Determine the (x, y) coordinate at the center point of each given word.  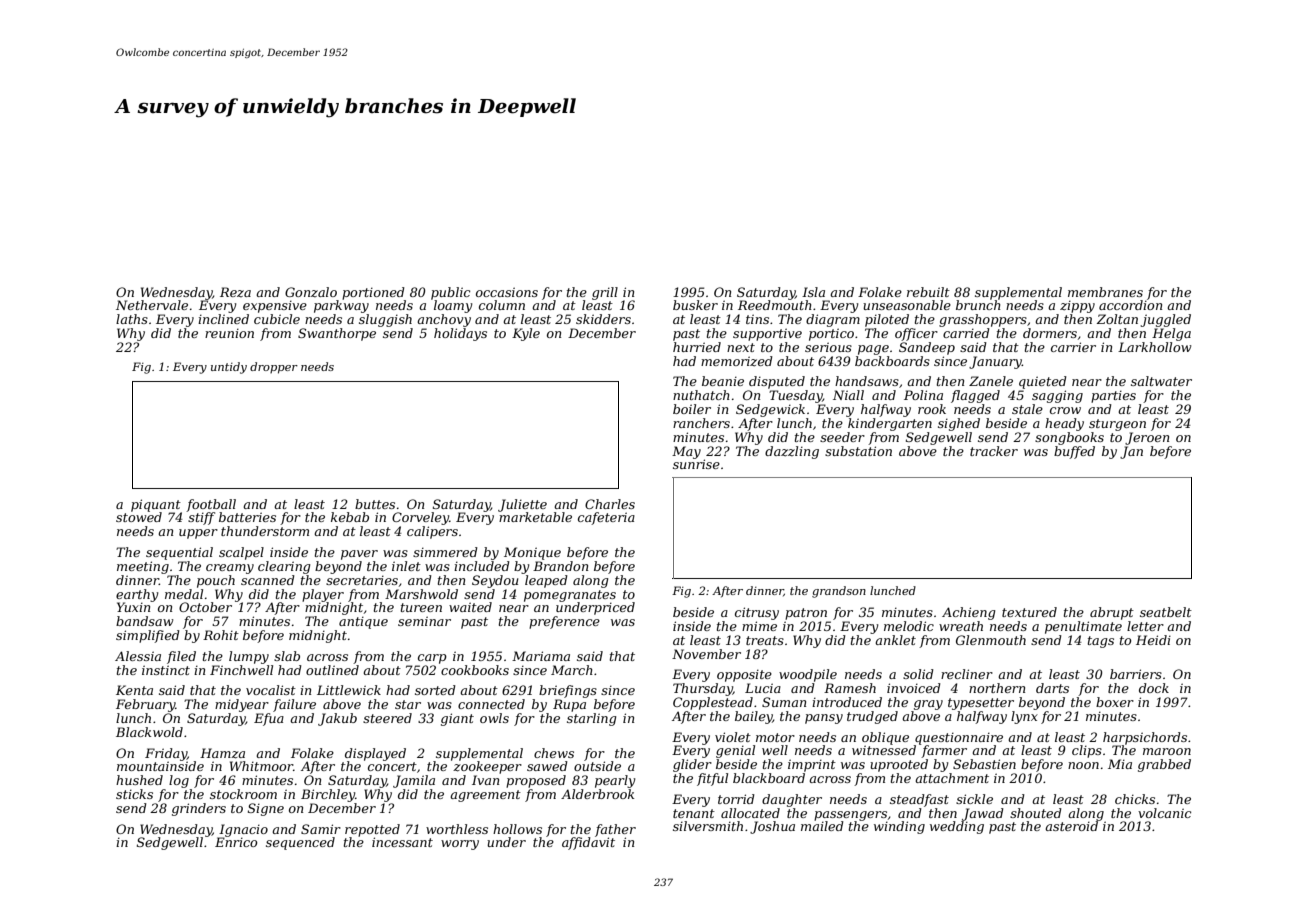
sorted (435, 690)
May (686, 452)
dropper (274, 368)
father (615, 830)
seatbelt (1166, 612)
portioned (373, 293)
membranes (1105, 292)
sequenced (300, 843)
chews (554, 753)
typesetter (981, 704)
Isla (813, 292)
